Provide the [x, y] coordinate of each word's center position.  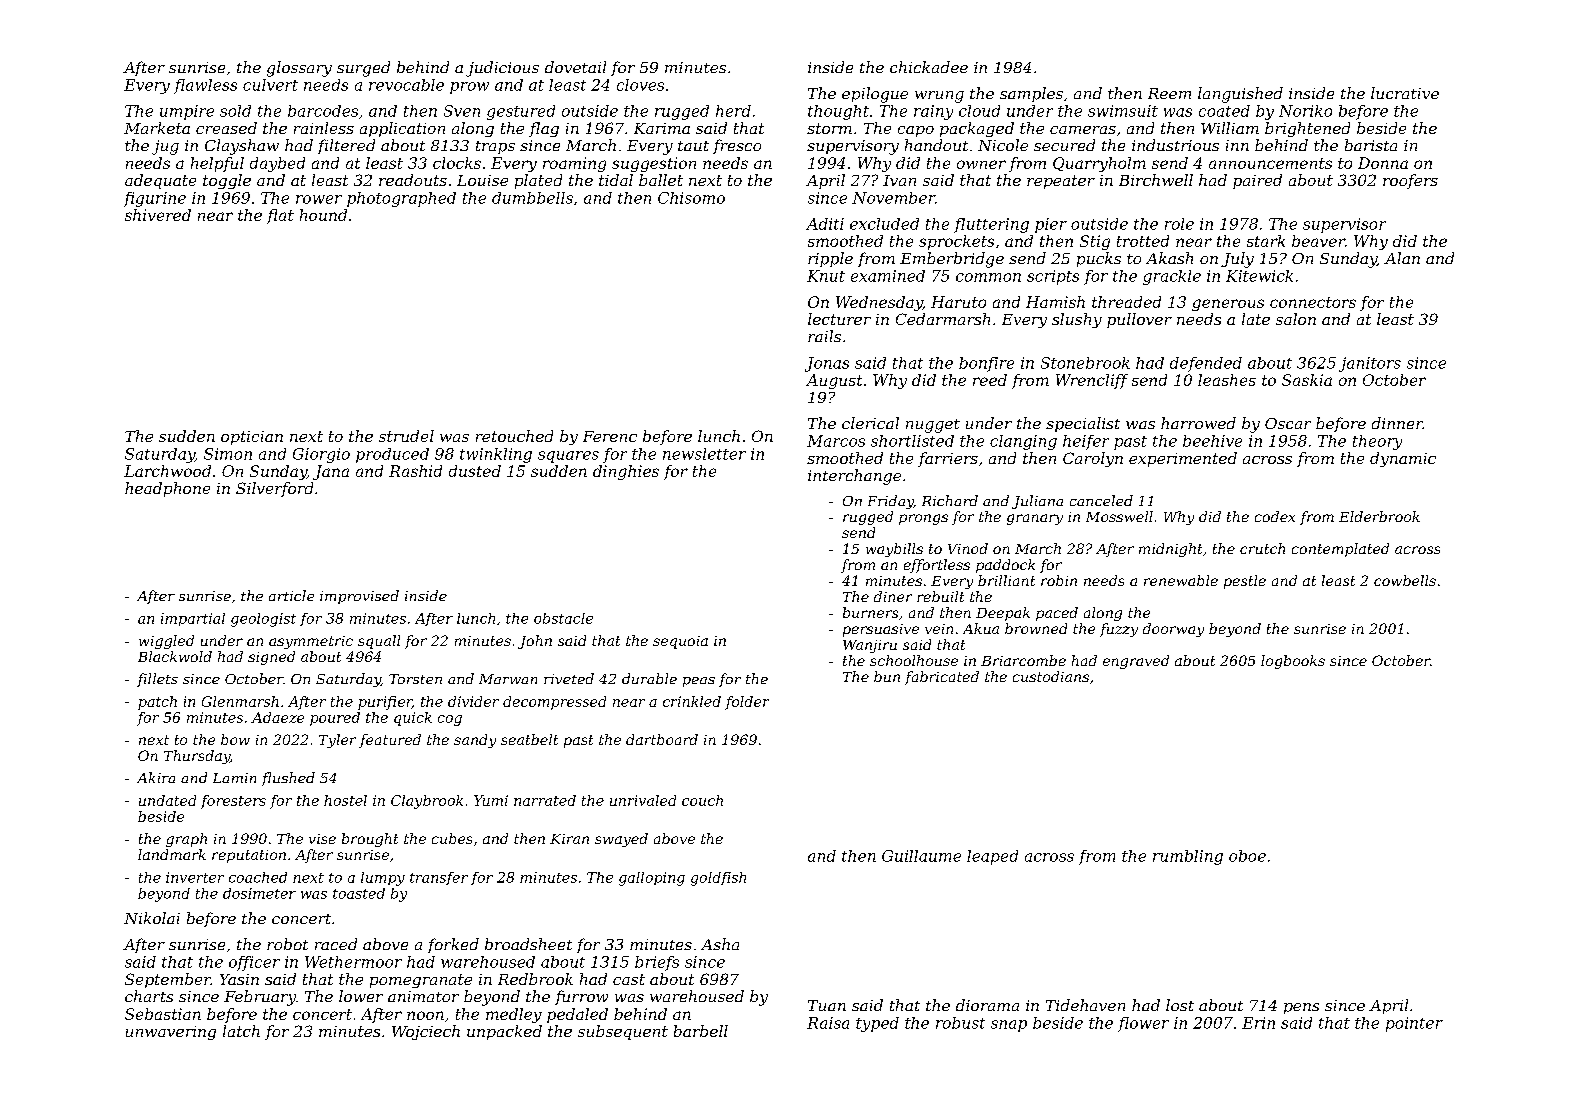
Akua [981, 628]
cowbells [1405, 580]
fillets [157, 680]
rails [824, 336]
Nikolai [152, 918]
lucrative [1405, 93]
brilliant [1006, 580]
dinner [1397, 423]
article [291, 595]
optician [252, 438]
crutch [1262, 548]
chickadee [929, 67]
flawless [205, 86]
